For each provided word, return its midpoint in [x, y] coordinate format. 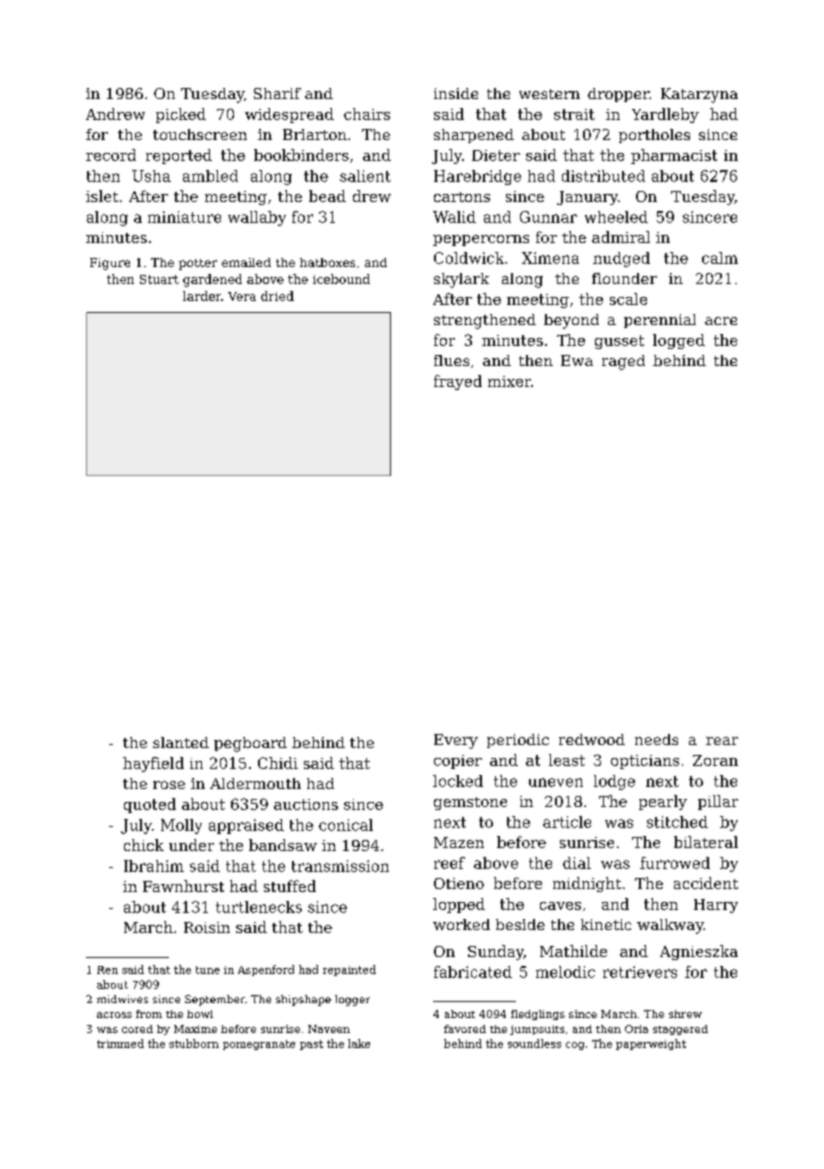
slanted [181, 742]
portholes [654, 136]
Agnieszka [699, 952]
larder [202, 296]
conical [346, 825]
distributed [603, 176]
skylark [461, 280]
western [549, 94]
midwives [122, 999]
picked [181, 115]
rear [722, 741]
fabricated [473, 972]
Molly [181, 826]
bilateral [706, 842]
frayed [458, 382]
